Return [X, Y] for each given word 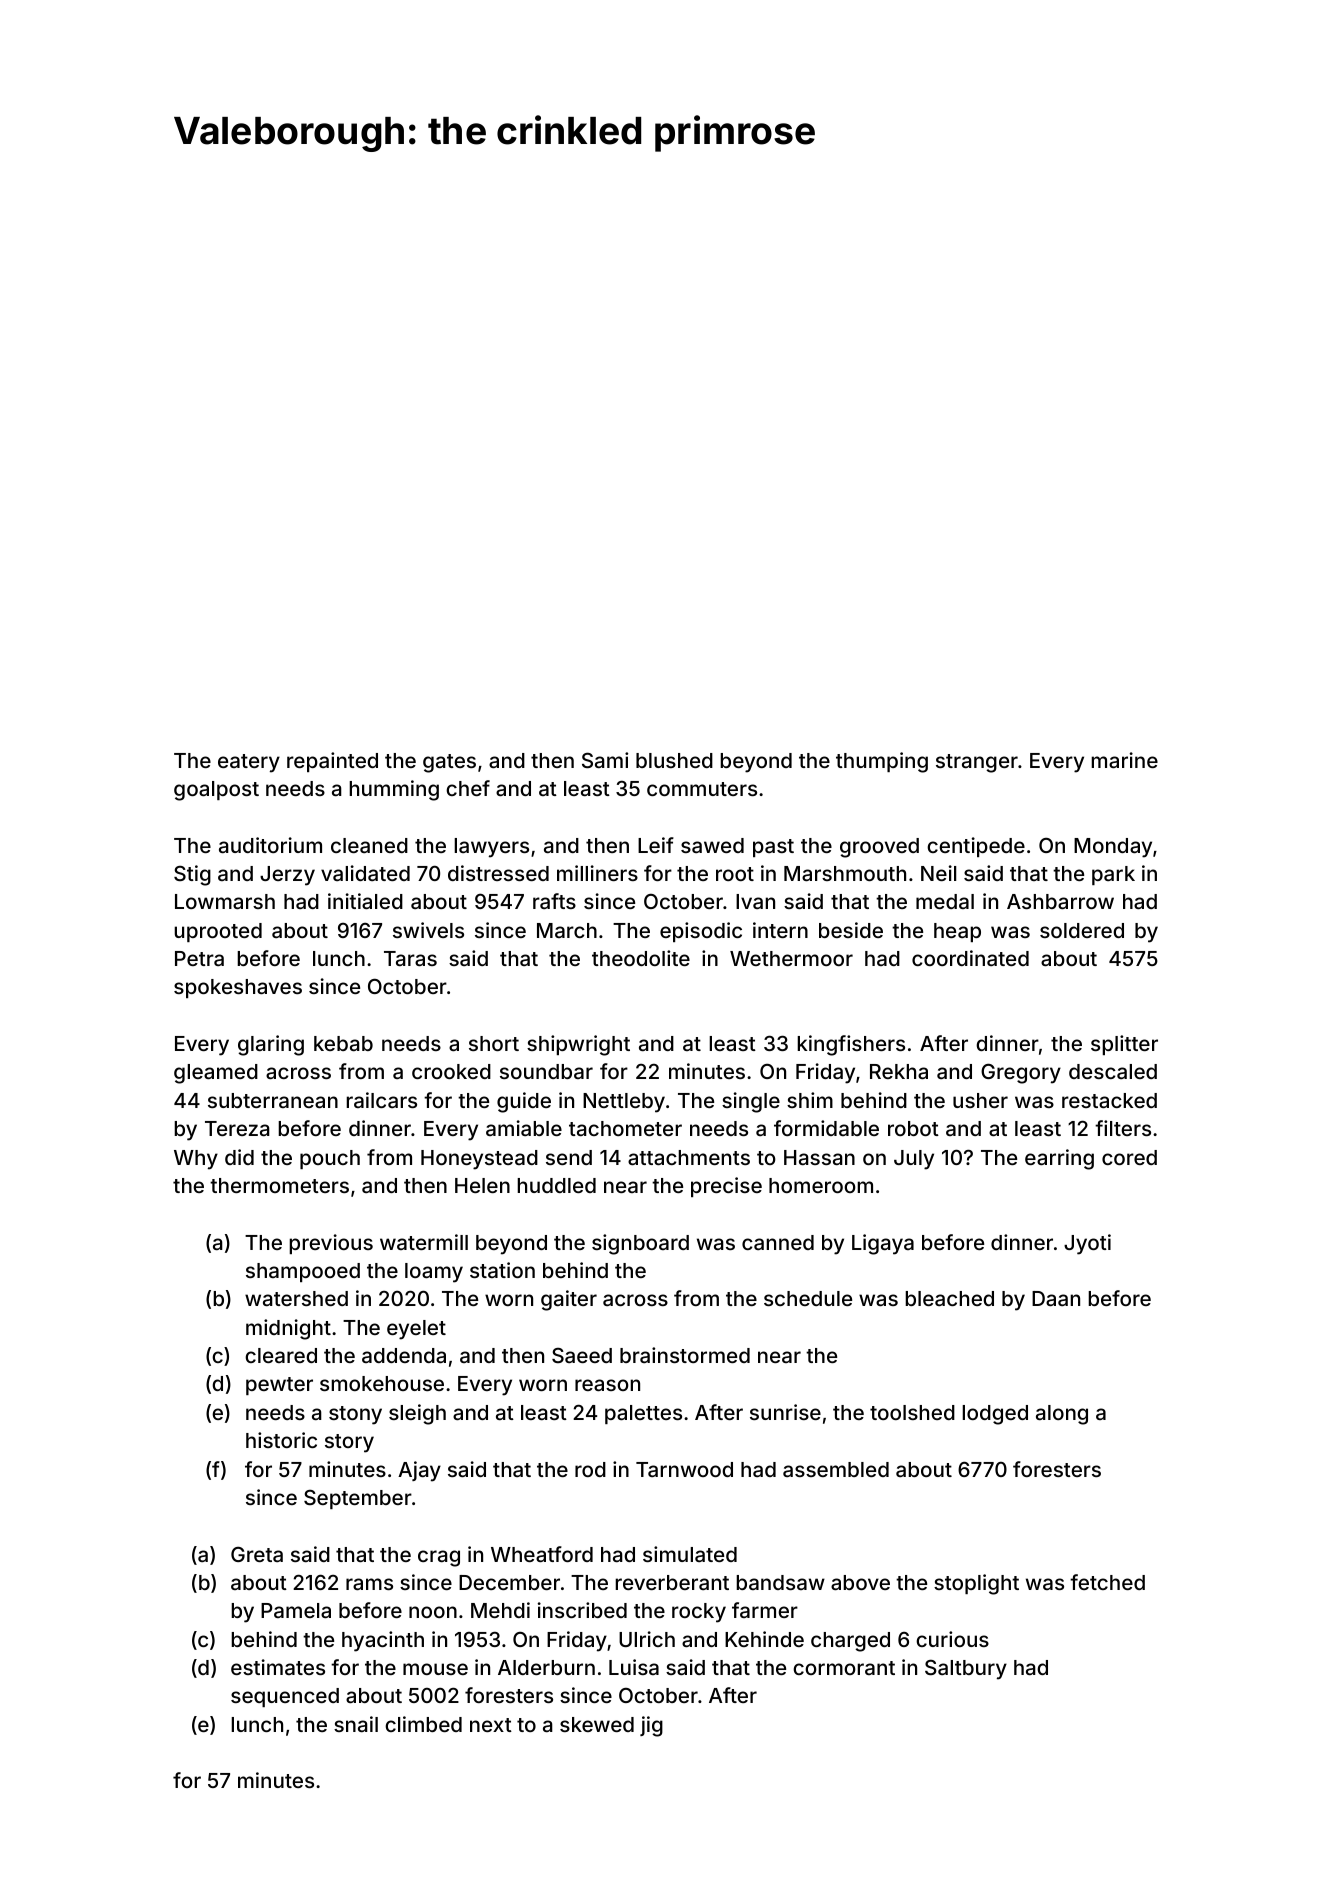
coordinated [970, 958]
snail [356, 1724]
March [567, 930]
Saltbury [966, 1669]
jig [651, 1726]
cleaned [369, 845]
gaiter [569, 1300]
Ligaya [883, 1244]
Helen [482, 1185]
